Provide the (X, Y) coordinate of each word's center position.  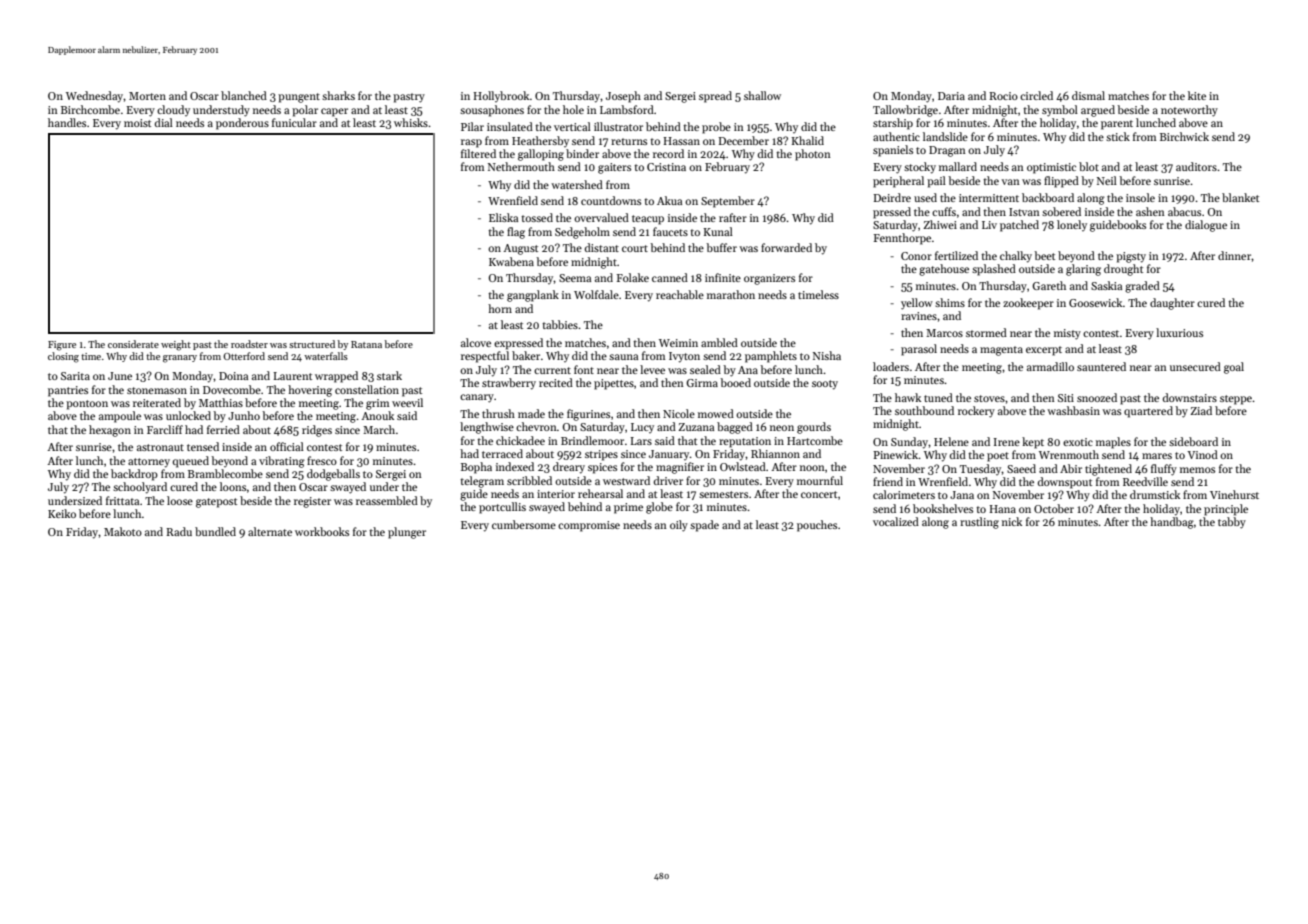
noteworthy (1189, 111)
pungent (299, 98)
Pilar (472, 126)
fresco (322, 460)
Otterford (244, 356)
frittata (122, 500)
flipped (1061, 182)
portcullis (502, 508)
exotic (1078, 442)
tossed (537, 217)
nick (1012, 521)
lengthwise (487, 428)
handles (67, 122)
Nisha (827, 355)
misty (1067, 334)
